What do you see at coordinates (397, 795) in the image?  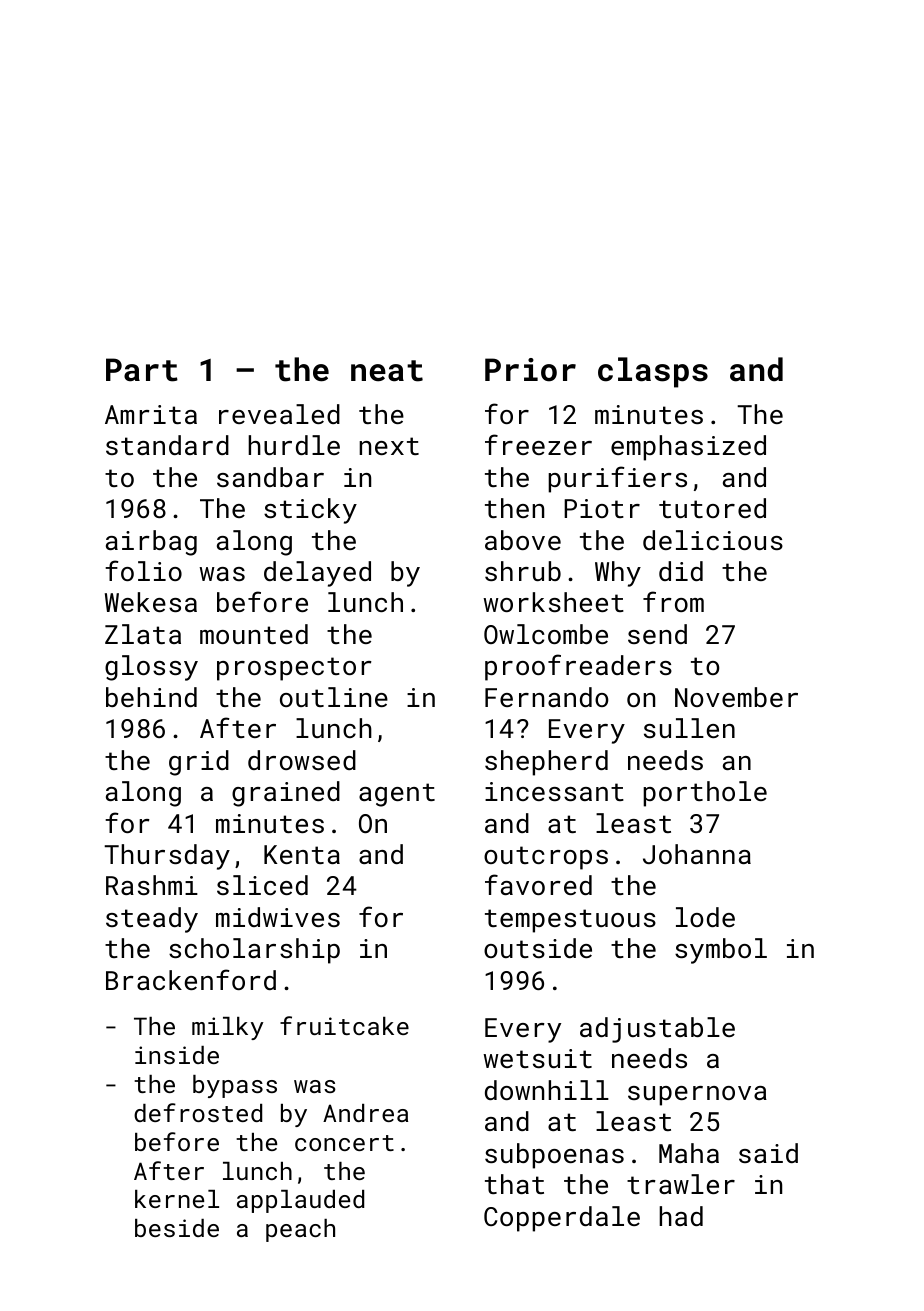 I see `agent` at bounding box center [397, 795].
